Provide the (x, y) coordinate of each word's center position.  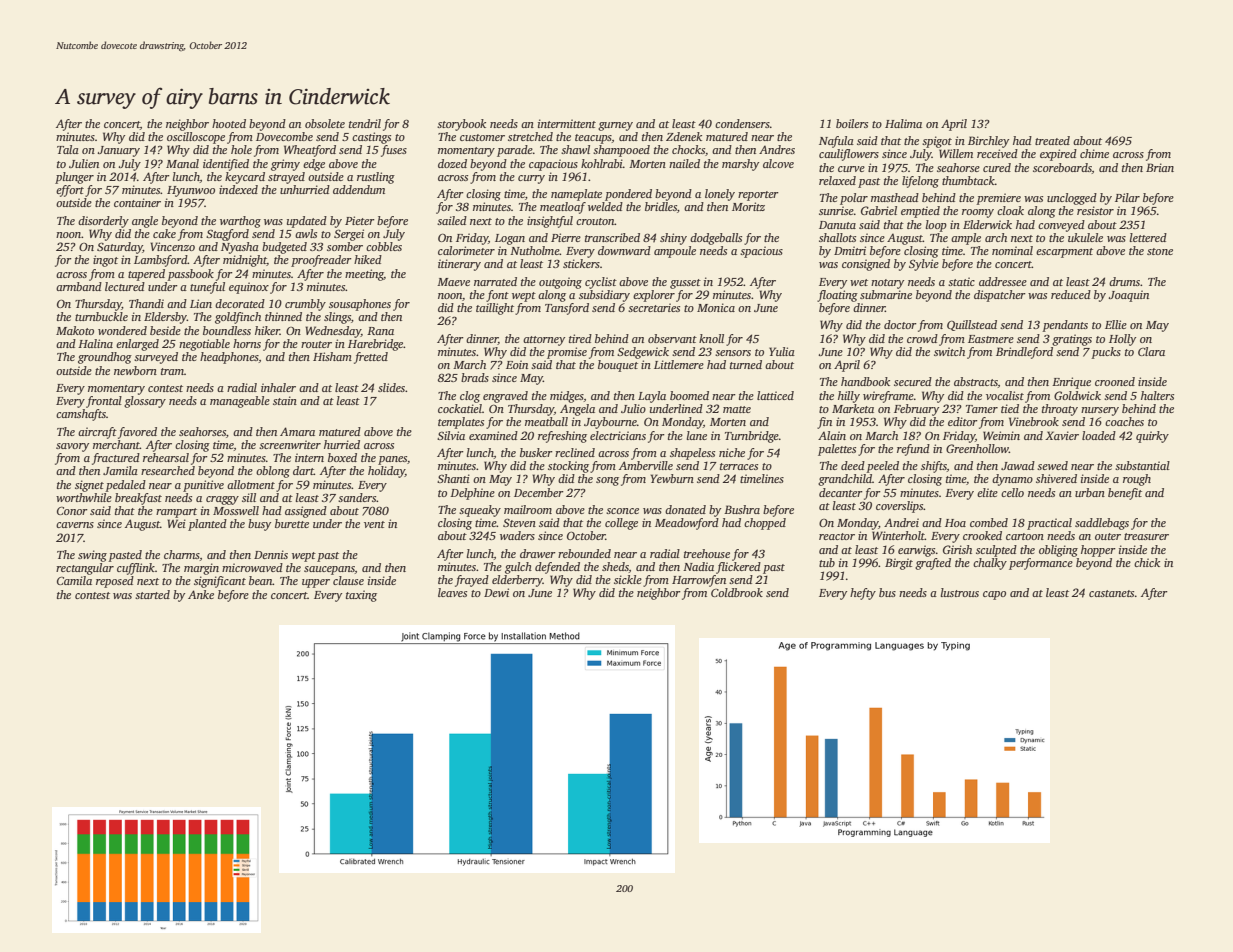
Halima (903, 123)
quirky (1152, 437)
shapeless (692, 454)
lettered (1148, 237)
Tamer (982, 409)
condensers (742, 123)
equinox (249, 288)
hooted (229, 123)
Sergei (349, 235)
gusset (685, 284)
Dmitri (850, 250)
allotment (251, 484)
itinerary (459, 265)
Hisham (332, 356)
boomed (689, 395)
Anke (201, 594)
